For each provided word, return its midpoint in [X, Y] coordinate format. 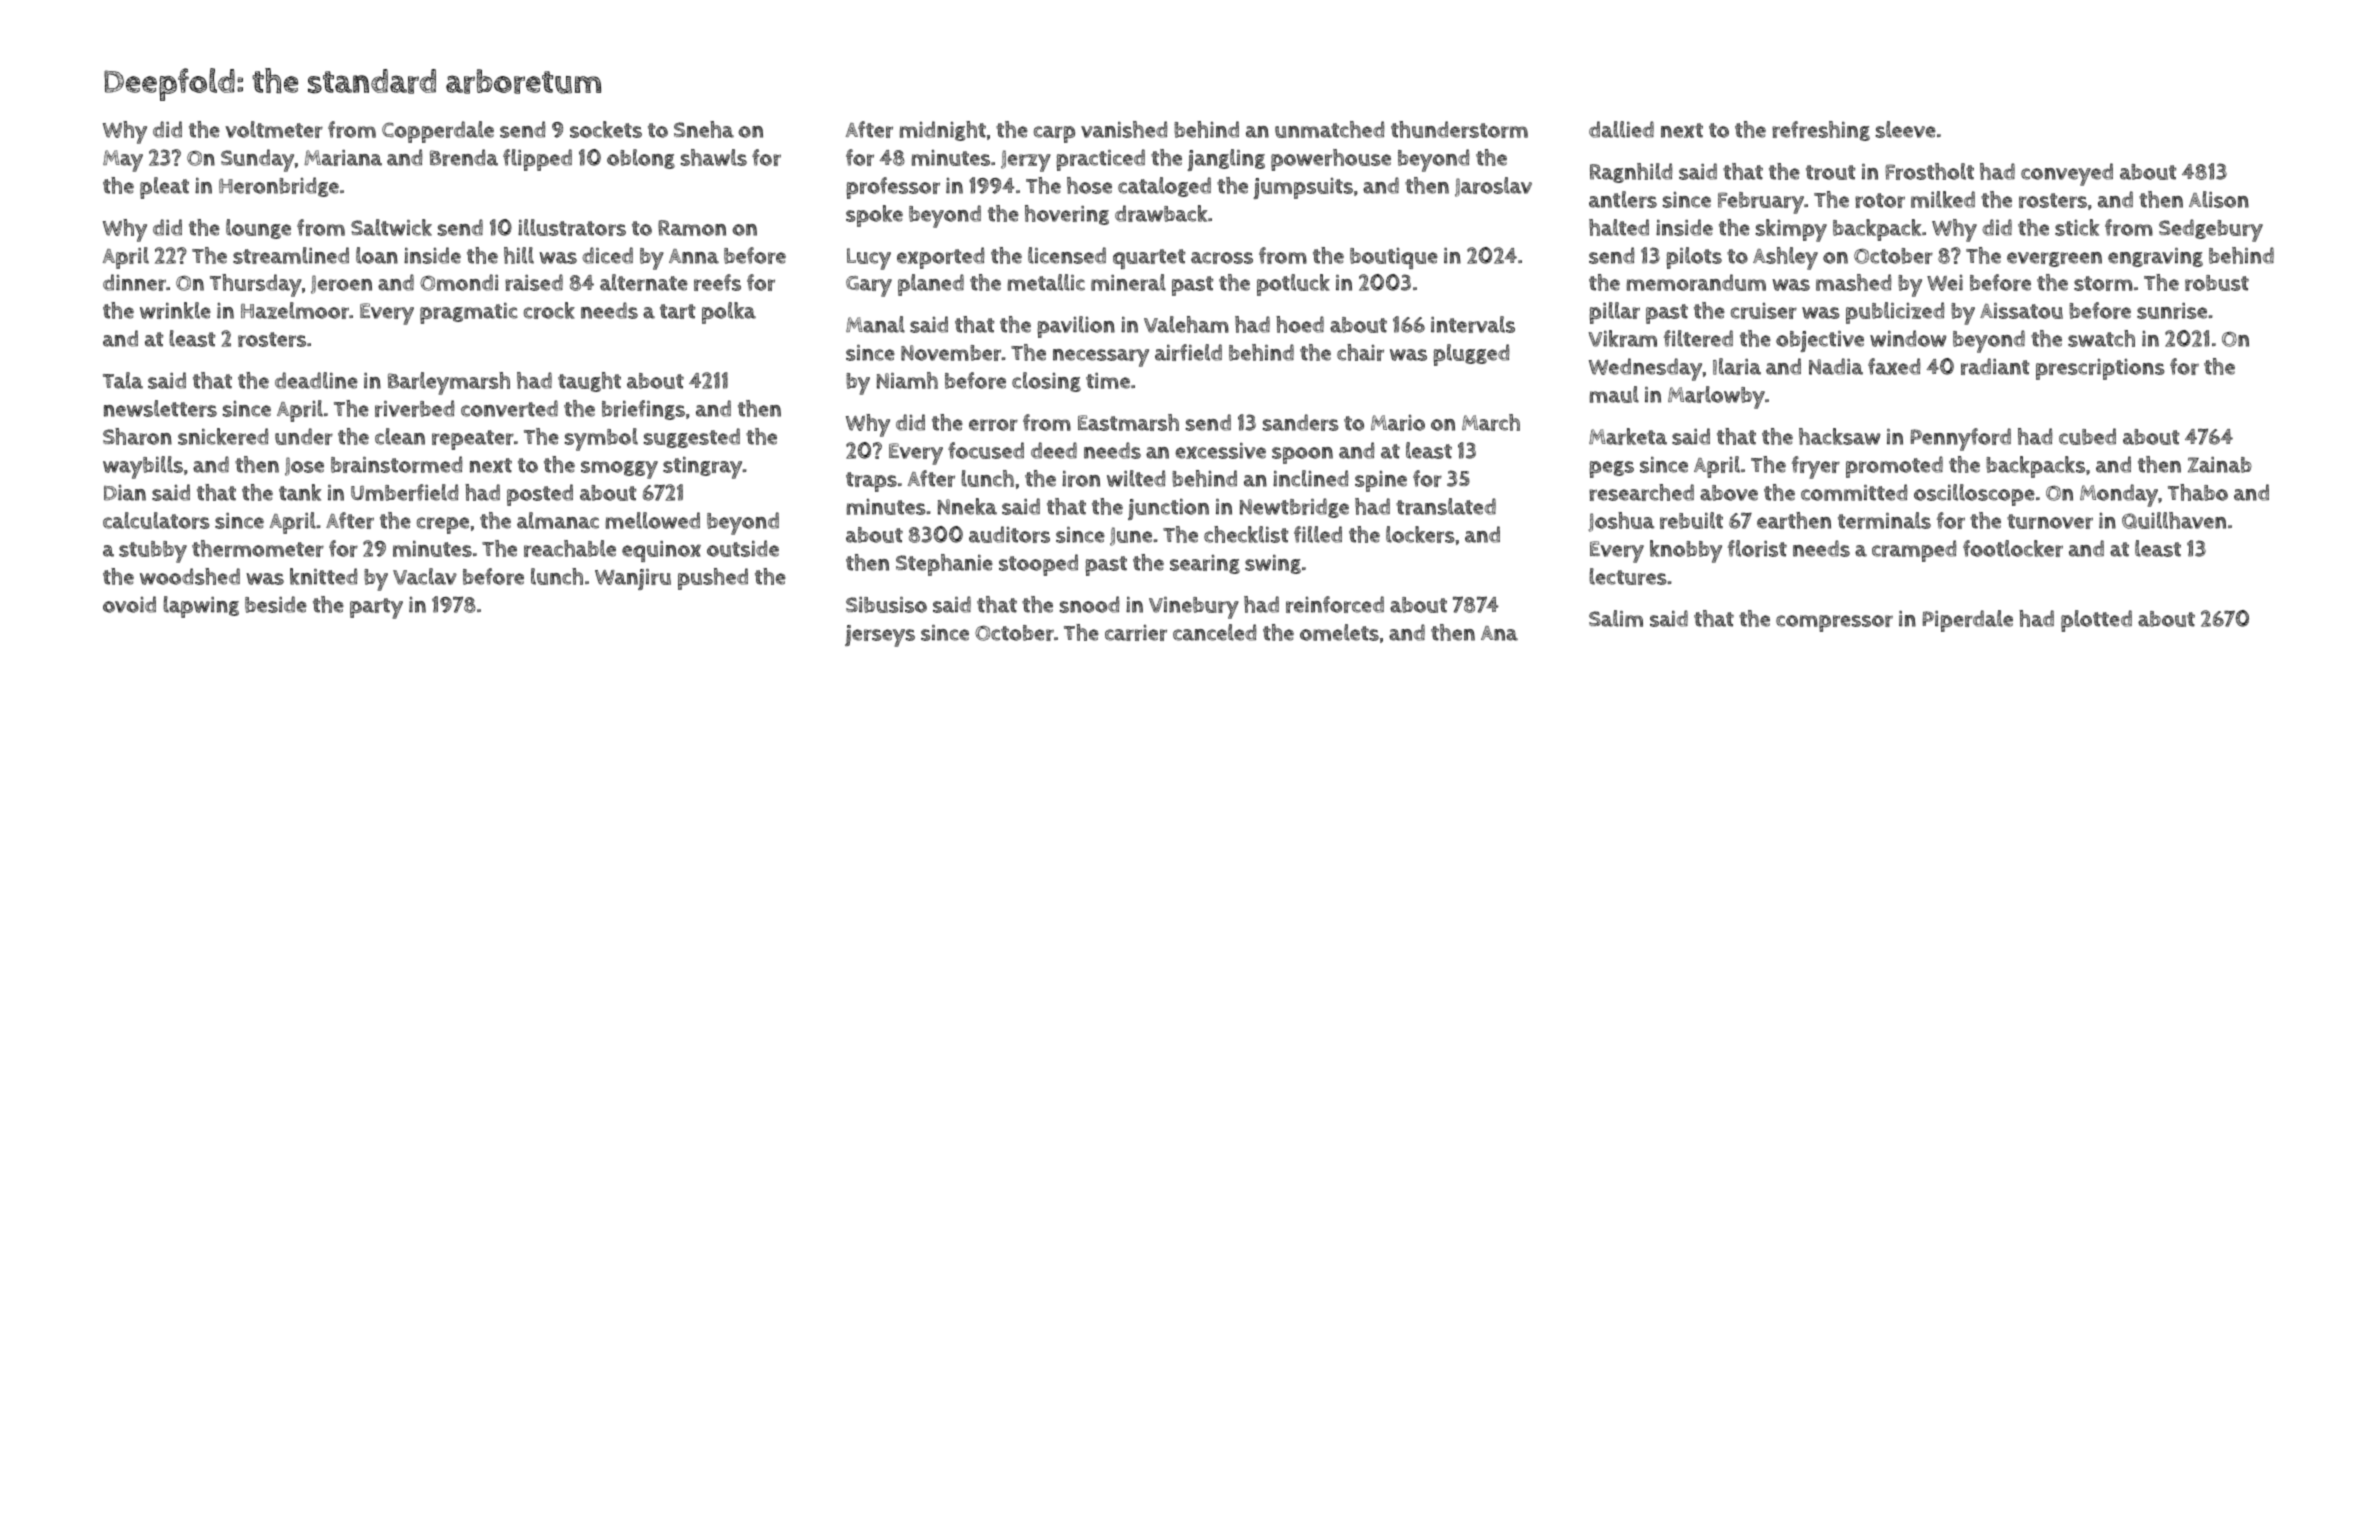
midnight [943, 131]
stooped [1038, 565]
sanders [1301, 422]
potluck [1293, 285]
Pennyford [1961, 439]
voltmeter [274, 129]
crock [549, 310]
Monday [2119, 495]
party [376, 608]
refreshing [1821, 131]
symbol [601, 439]
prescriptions [2100, 369]
